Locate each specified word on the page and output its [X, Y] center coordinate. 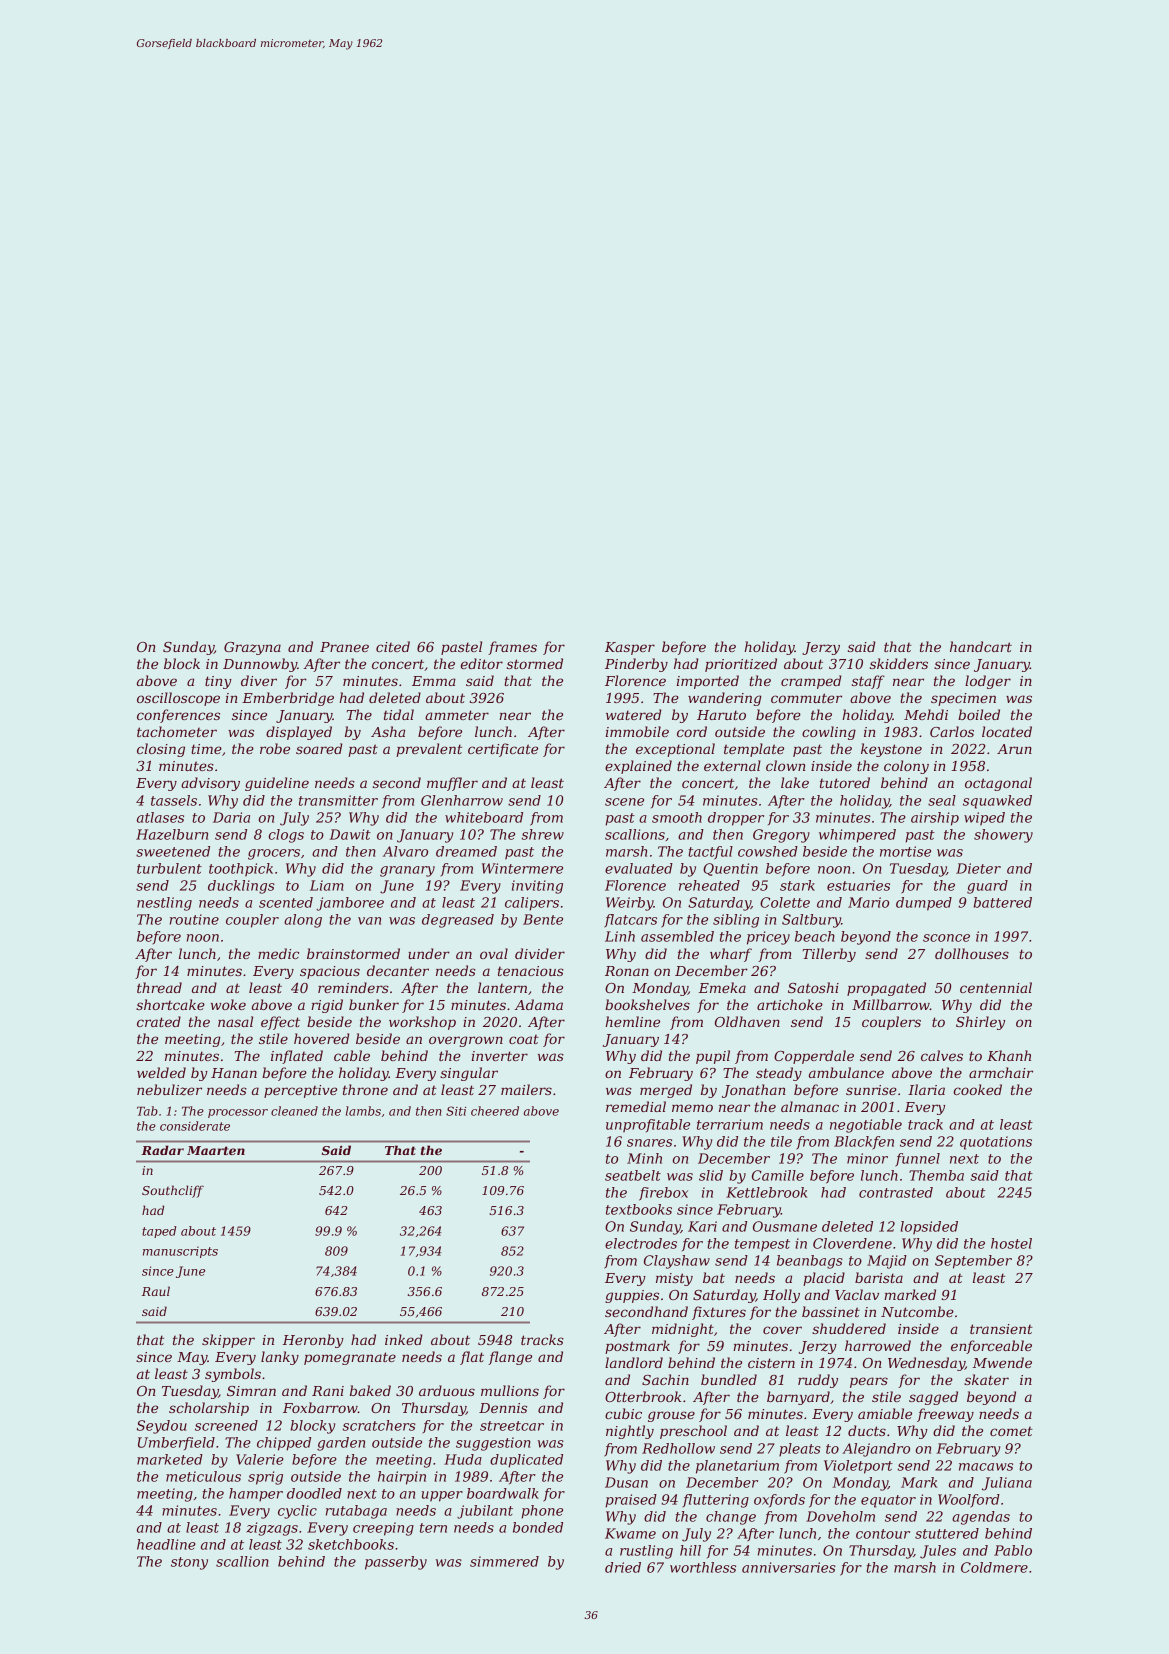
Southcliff [173, 1191]
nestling [164, 904]
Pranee [344, 647]
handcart [981, 646]
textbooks [639, 1209]
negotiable [866, 1126]
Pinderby [636, 665]
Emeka [722, 987]
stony [189, 1563]
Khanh [1009, 1055]
